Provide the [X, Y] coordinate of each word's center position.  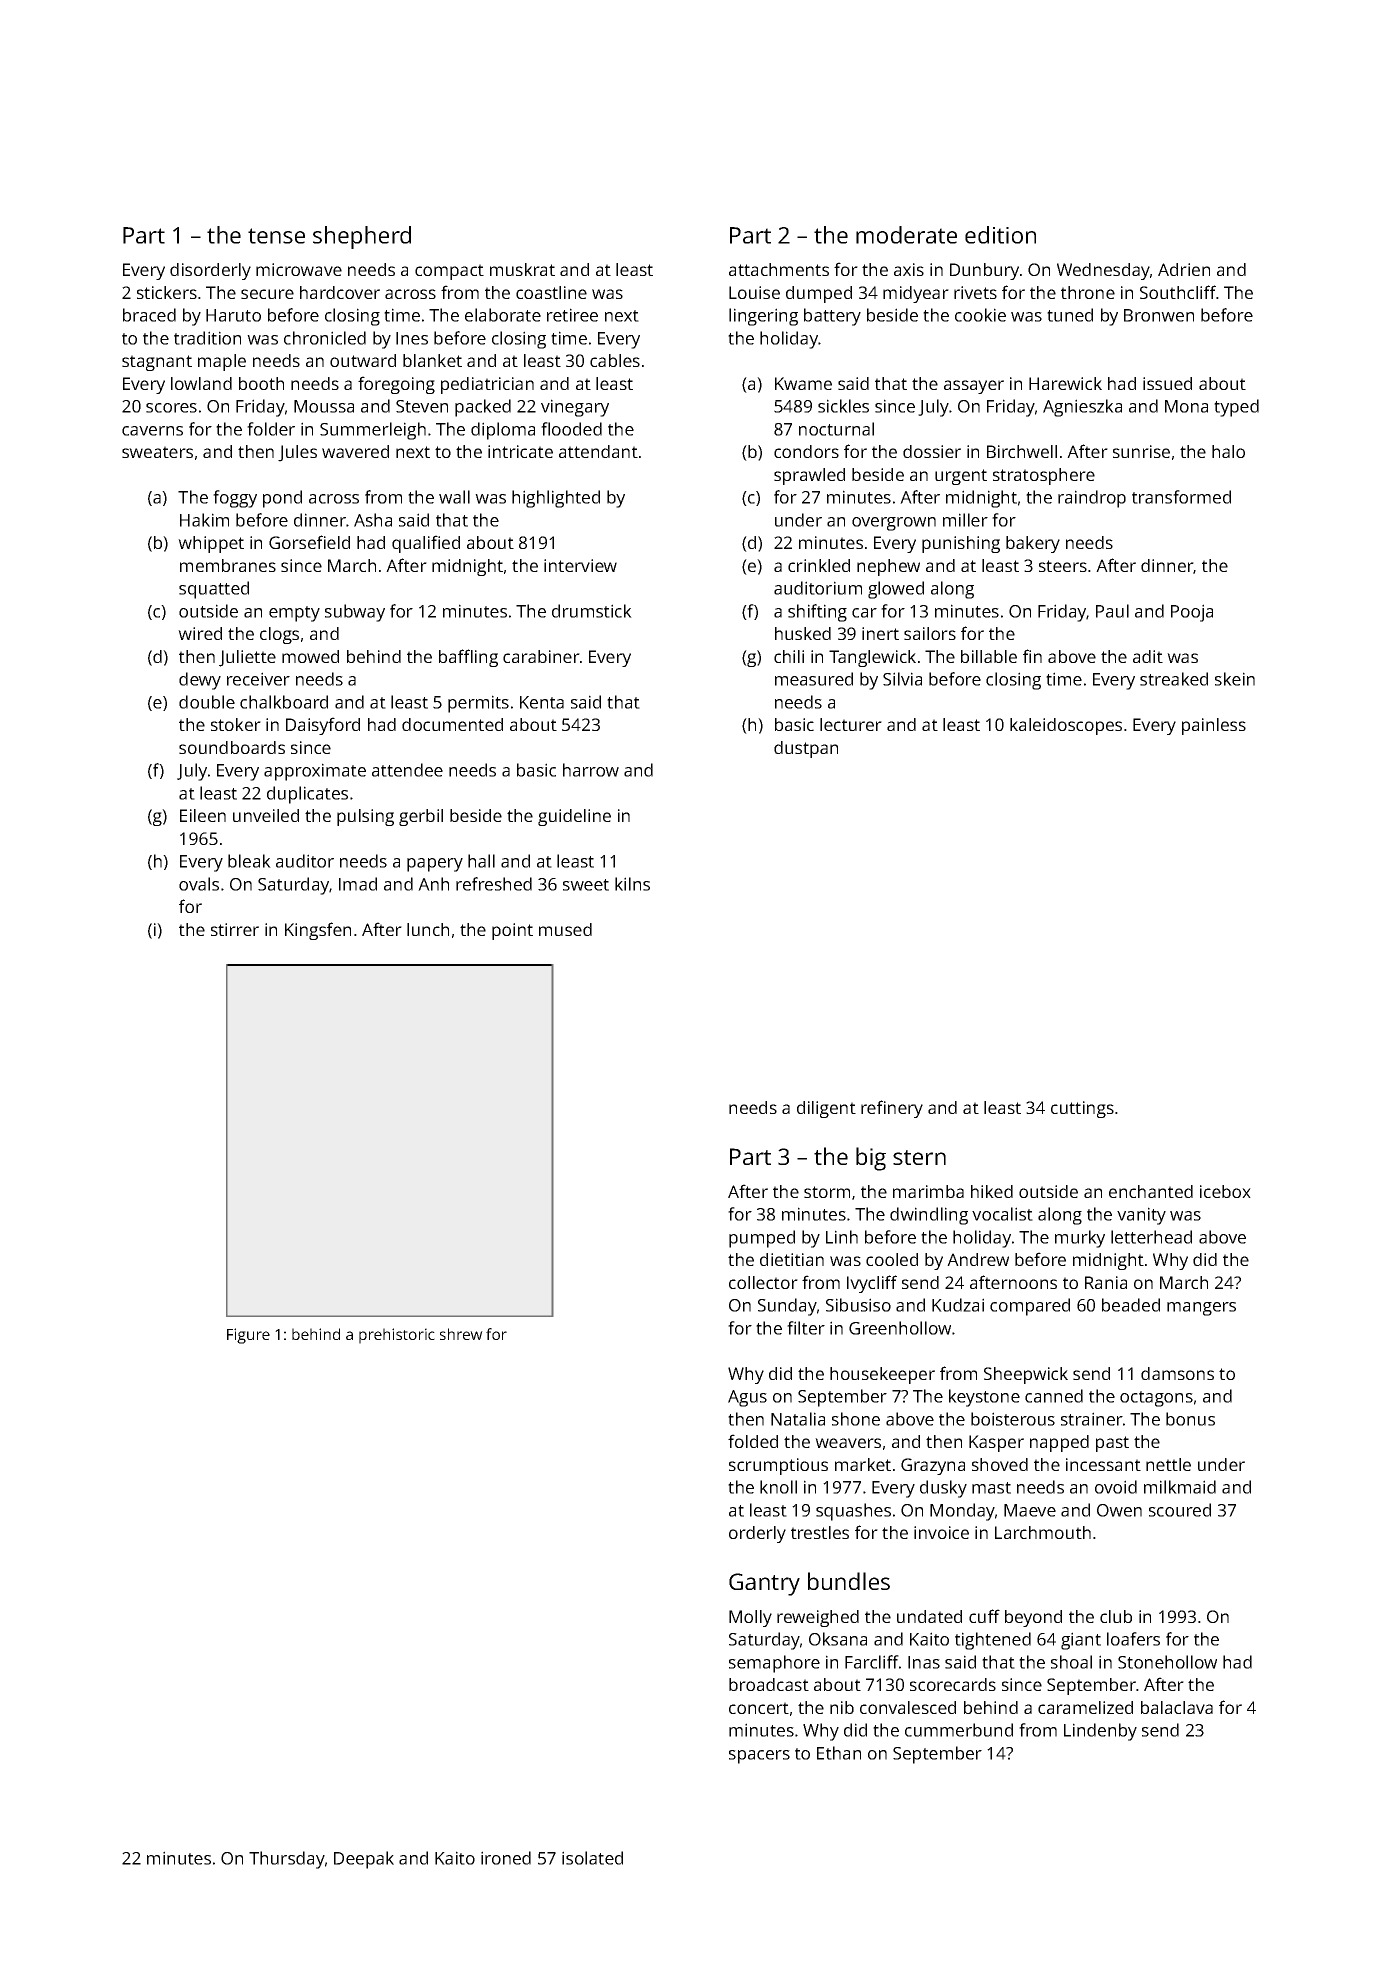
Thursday [287, 1860]
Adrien [1184, 269]
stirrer [235, 929]
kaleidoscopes [1066, 726]
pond [282, 499]
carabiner [541, 656]
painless [1214, 726]
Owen [1119, 1510]
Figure [248, 1336]
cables [615, 360]
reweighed [818, 1618]
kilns [632, 884]
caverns [152, 431]
